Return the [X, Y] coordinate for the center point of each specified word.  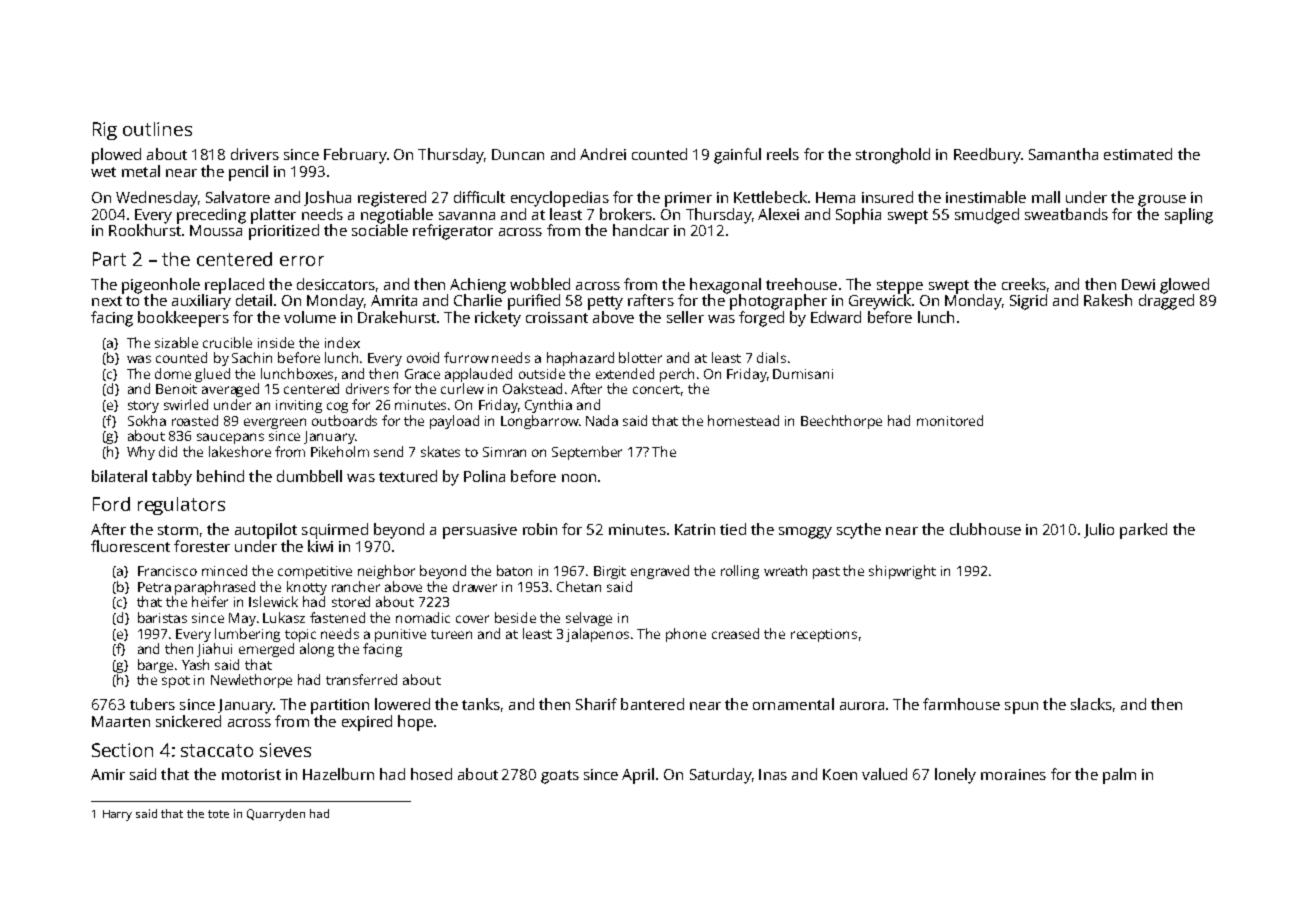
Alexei [778, 214]
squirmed [335, 531]
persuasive [480, 531]
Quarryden [276, 815]
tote [218, 814]
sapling [1189, 216]
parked [1143, 531]
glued [212, 375]
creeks [1024, 284]
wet [103, 172]
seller [685, 317]
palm [1119, 776]
